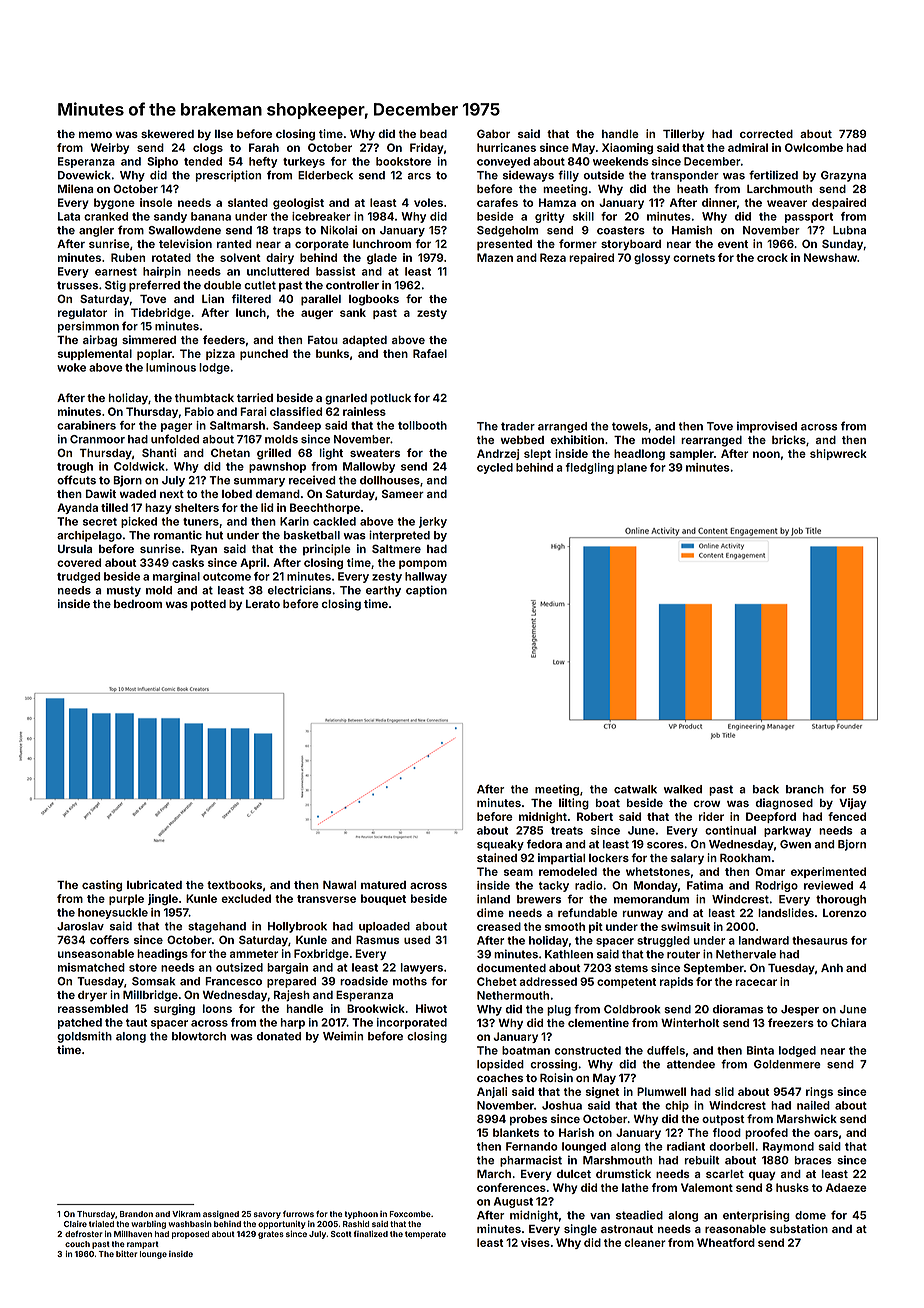 This document has height=1308, width=924. I want to click on lilting, so click(574, 804).
